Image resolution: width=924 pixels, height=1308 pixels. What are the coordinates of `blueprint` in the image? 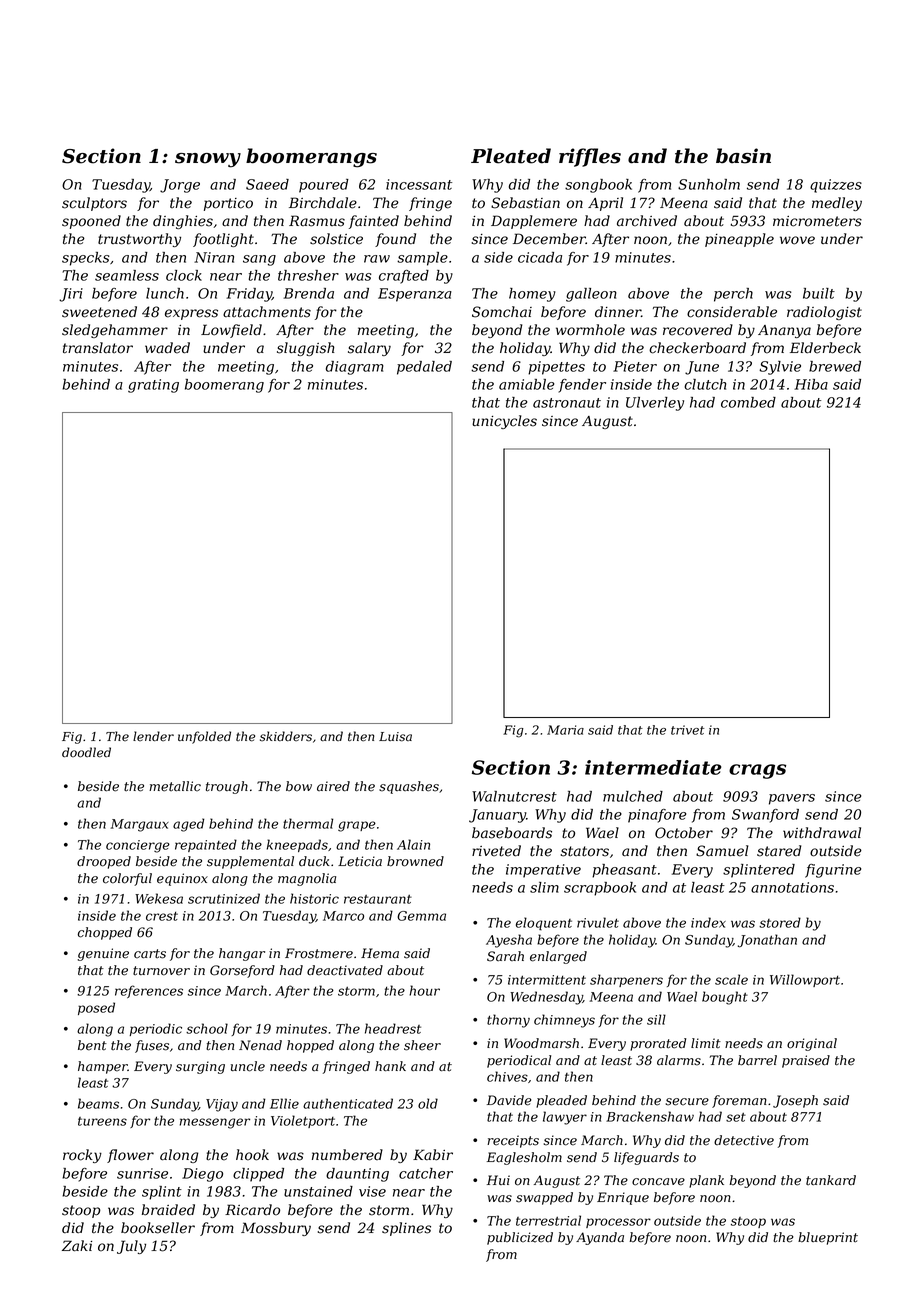 It's located at (828, 1238).
